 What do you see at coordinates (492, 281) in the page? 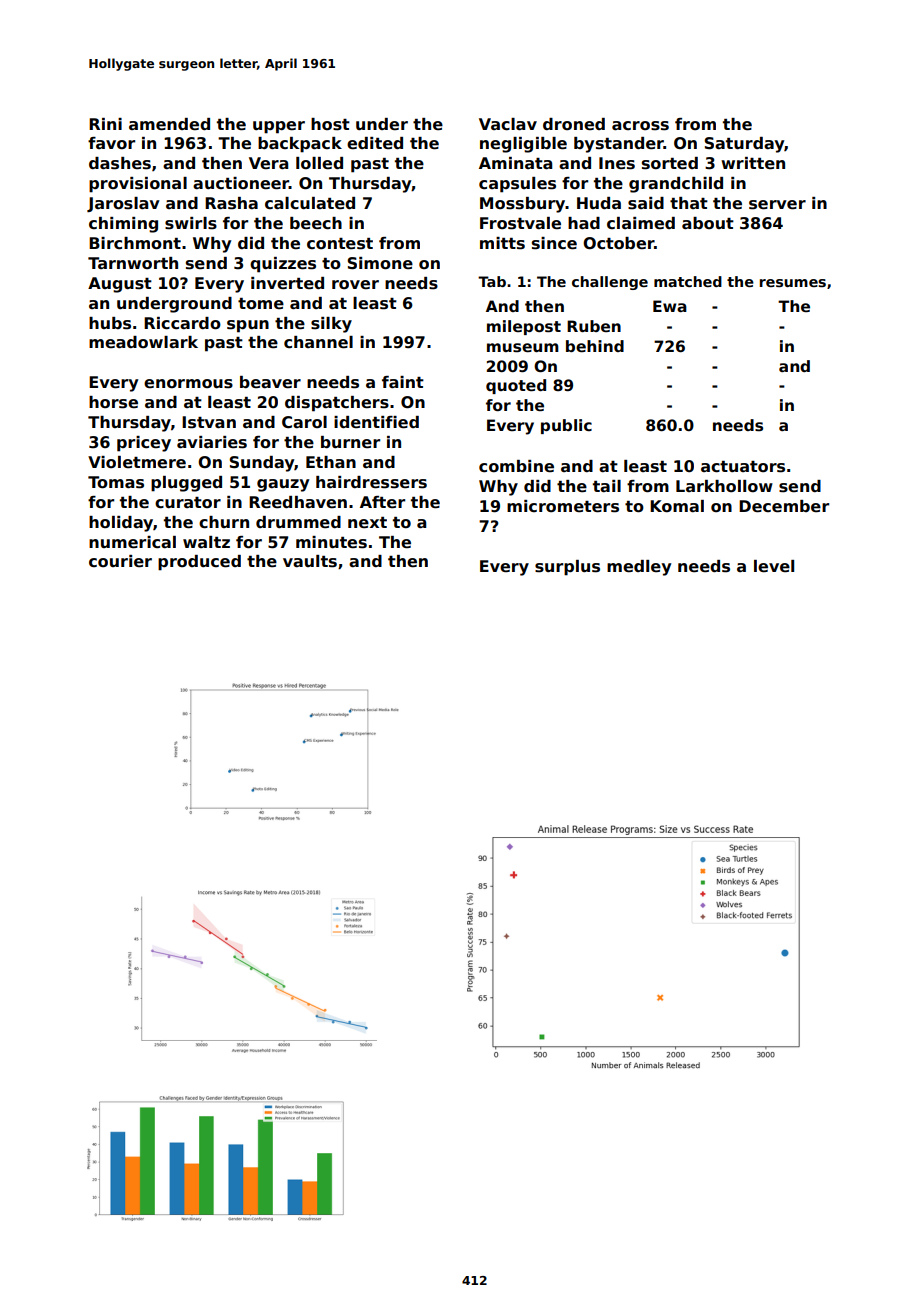
I see `Tab` at bounding box center [492, 281].
